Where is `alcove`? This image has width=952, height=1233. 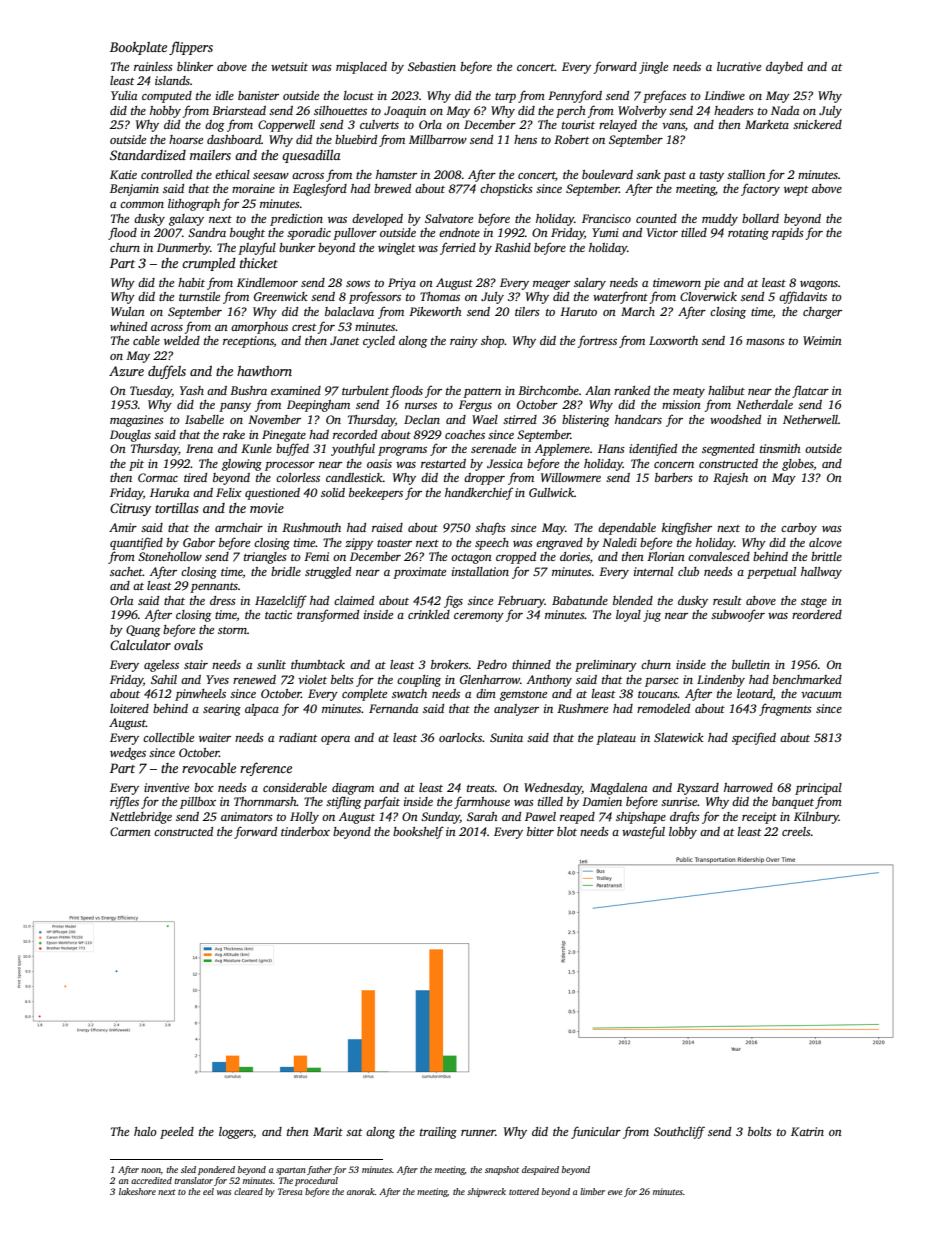
alcove is located at coordinates (825, 542).
